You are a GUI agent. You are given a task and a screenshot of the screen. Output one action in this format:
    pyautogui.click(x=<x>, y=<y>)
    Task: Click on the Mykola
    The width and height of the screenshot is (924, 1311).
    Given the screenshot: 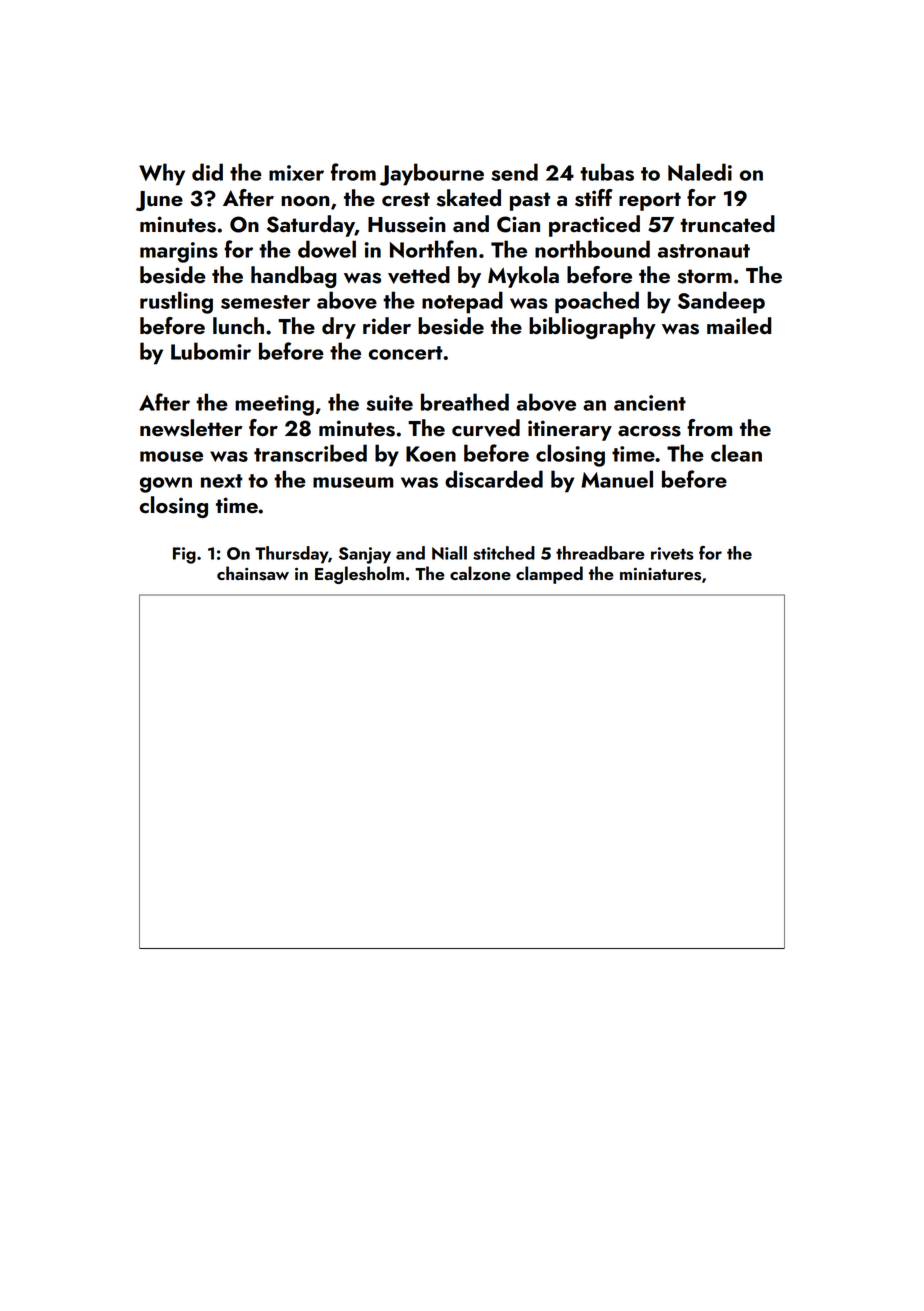 What is the action you would take?
    pyautogui.click(x=523, y=277)
